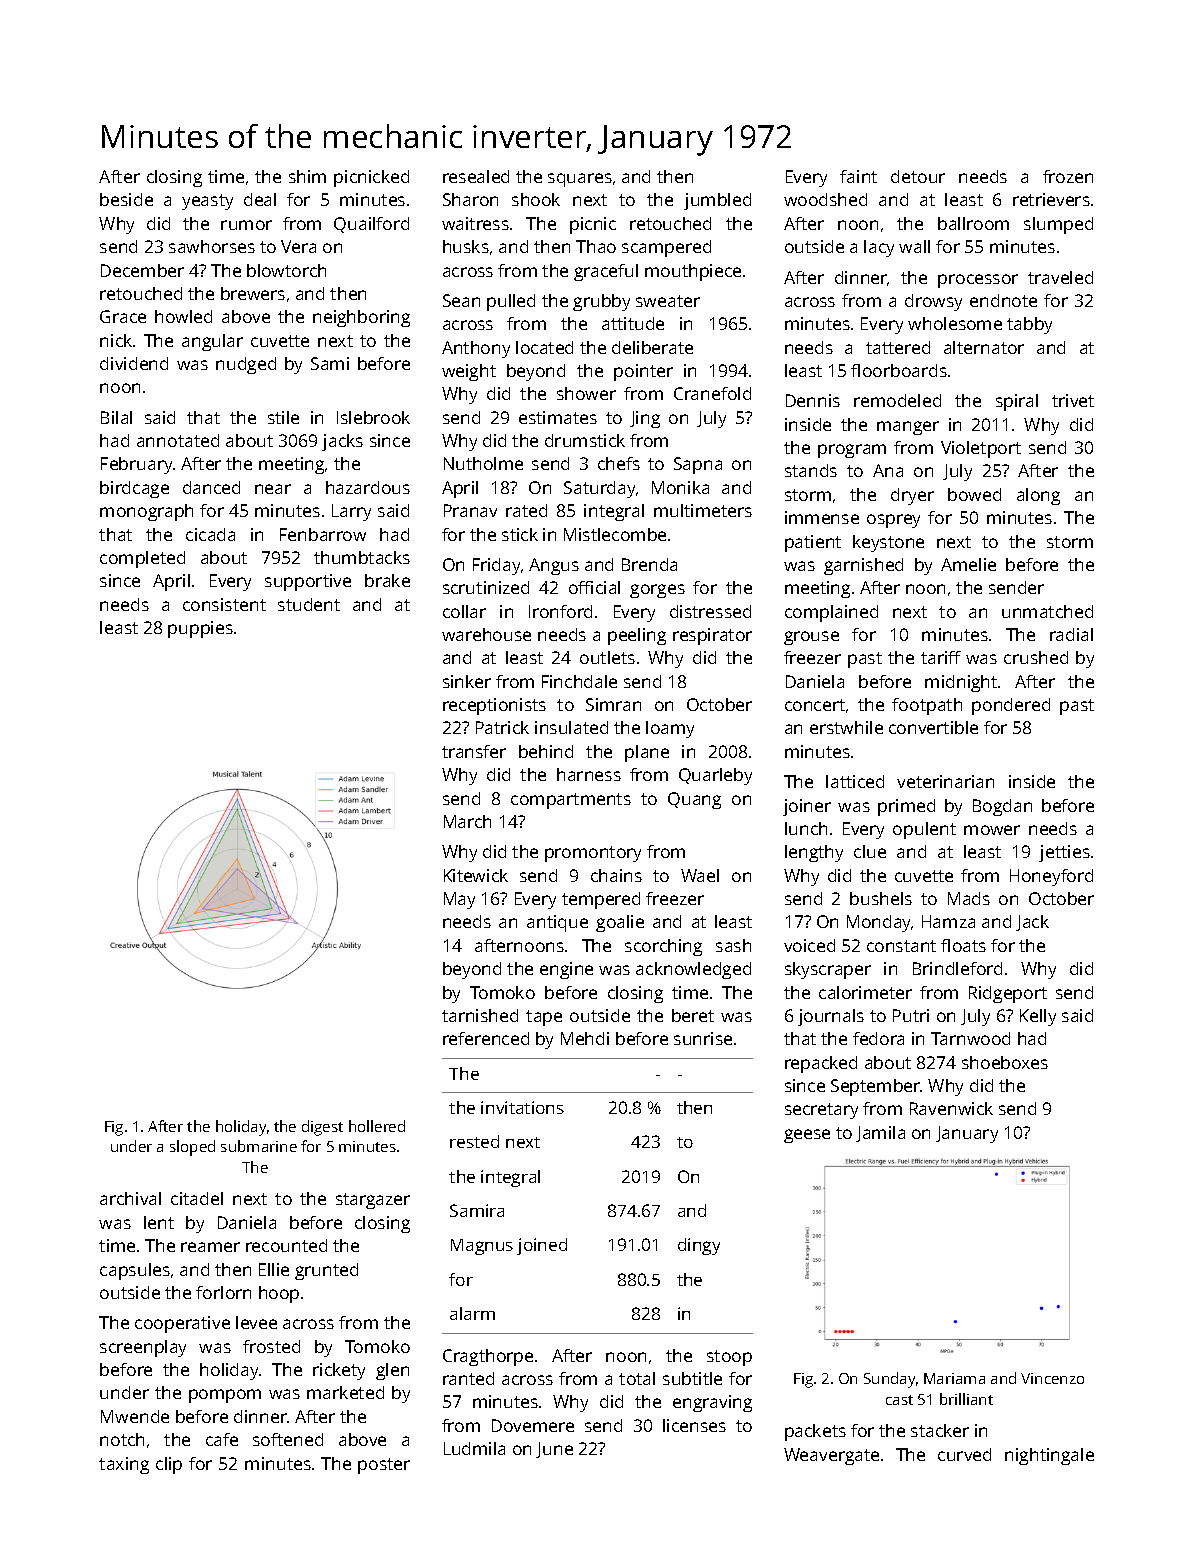 This screenshot has width=1195, height=1546. What do you see at coordinates (351, 512) in the screenshot?
I see `Larry` at bounding box center [351, 512].
